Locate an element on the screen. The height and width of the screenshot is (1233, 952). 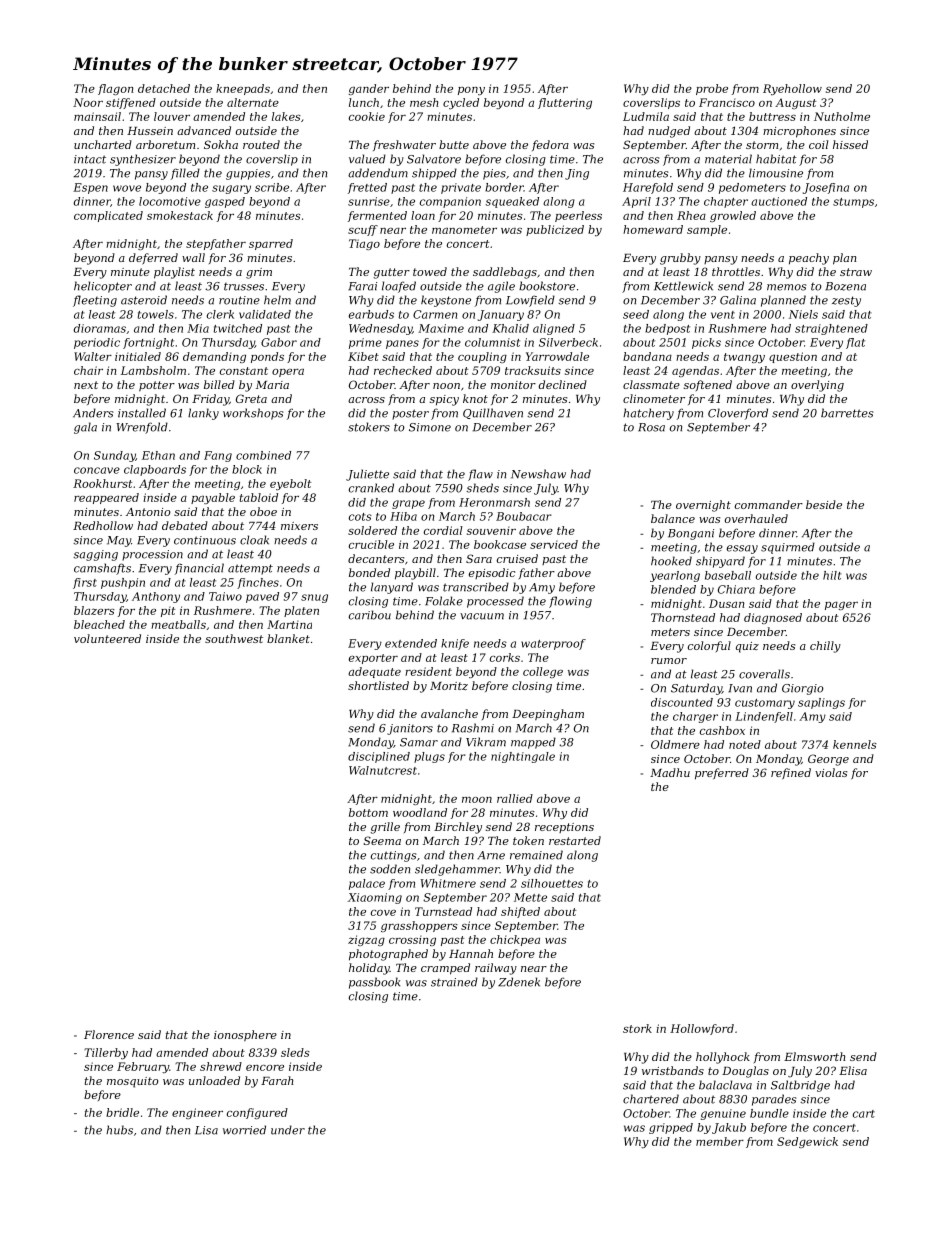
Cloverford is located at coordinates (738, 414).
